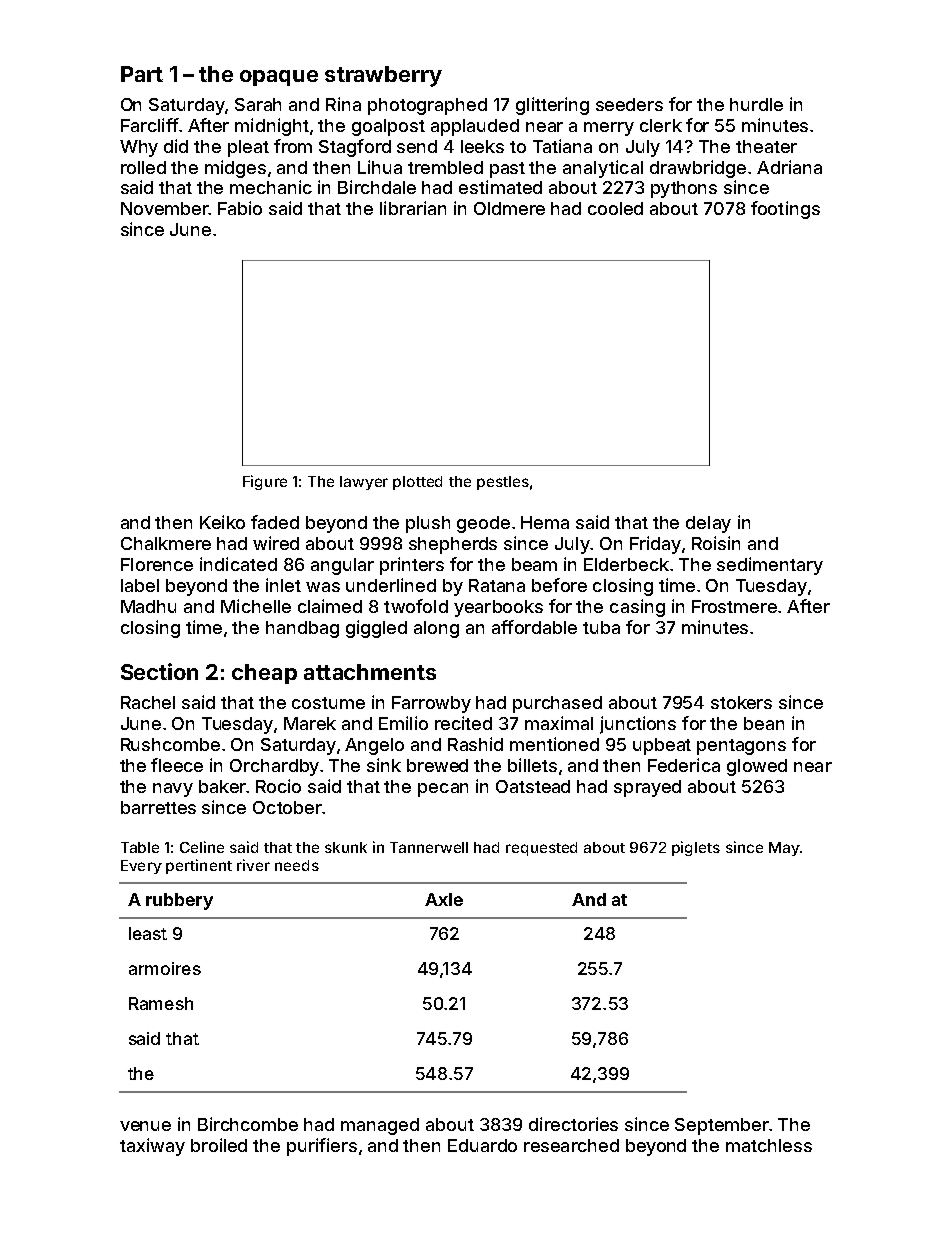 The image size is (952, 1233). Describe the element at coordinates (571, 1145) in the image. I see `researched` at that location.
